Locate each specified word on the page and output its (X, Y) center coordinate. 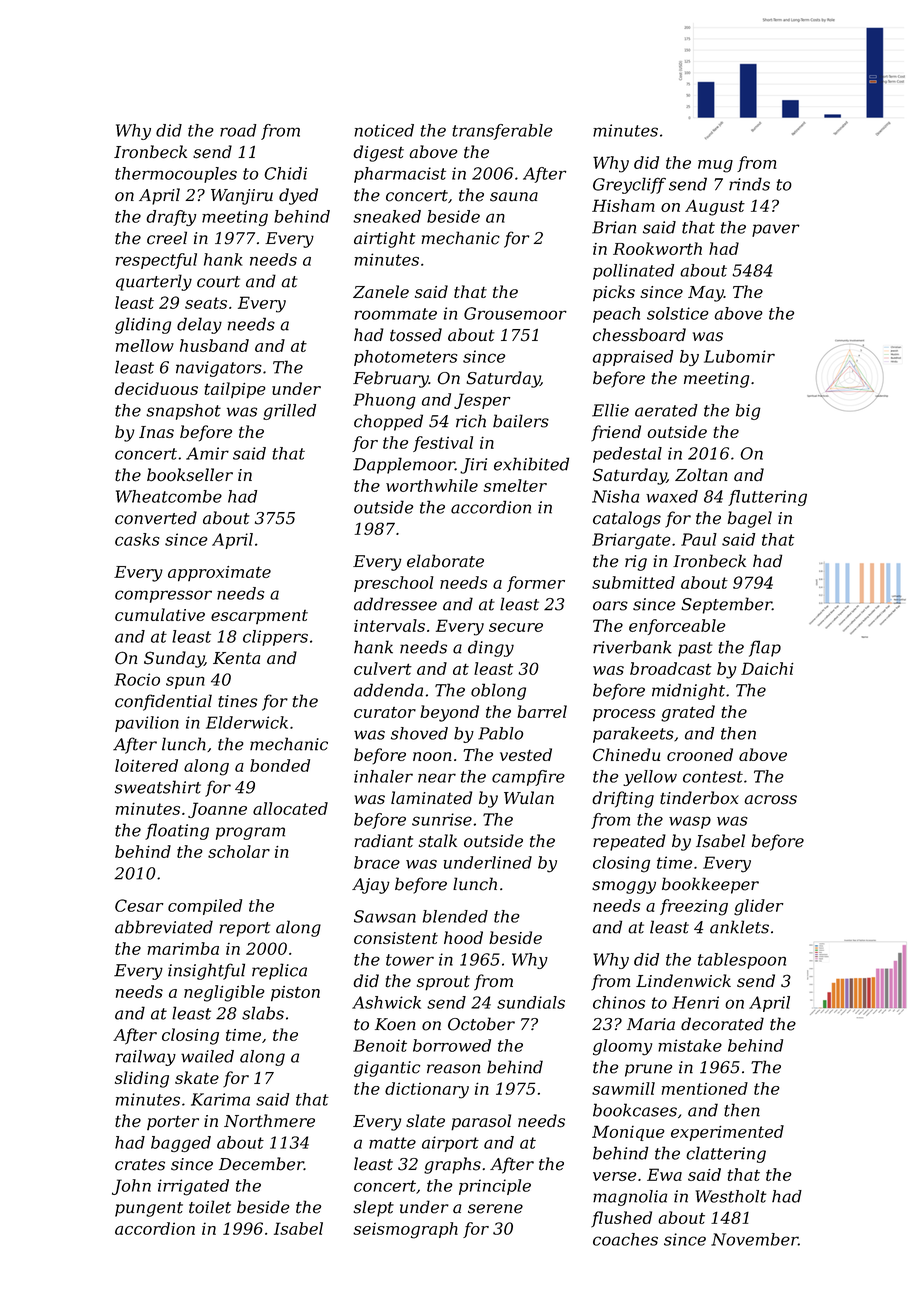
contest (713, 777)
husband (214, 345)
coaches (625, 1239)
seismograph (405, 1230)
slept (373, 1208)
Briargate (631, 541)
